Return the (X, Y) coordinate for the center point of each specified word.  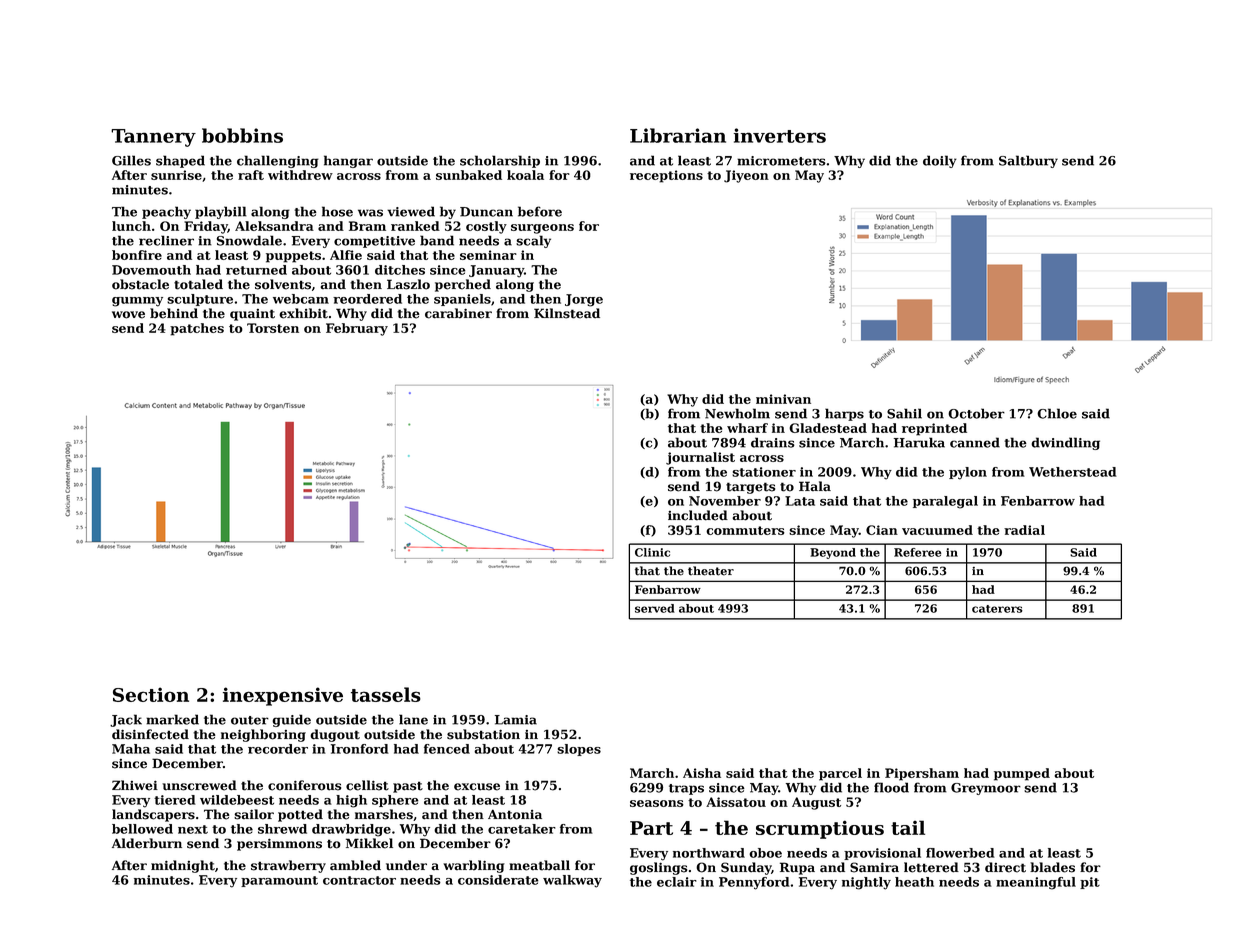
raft (251, 175)
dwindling (1065, 443)
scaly (533, 241)
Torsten (273, 328)
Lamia (516, 720)
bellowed (142, 829)
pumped (1022, 774)
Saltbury (1028, 161)
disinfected (150, 734)
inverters (780, 135)
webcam (301, 299)
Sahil (904, 413)
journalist (700, 458)
